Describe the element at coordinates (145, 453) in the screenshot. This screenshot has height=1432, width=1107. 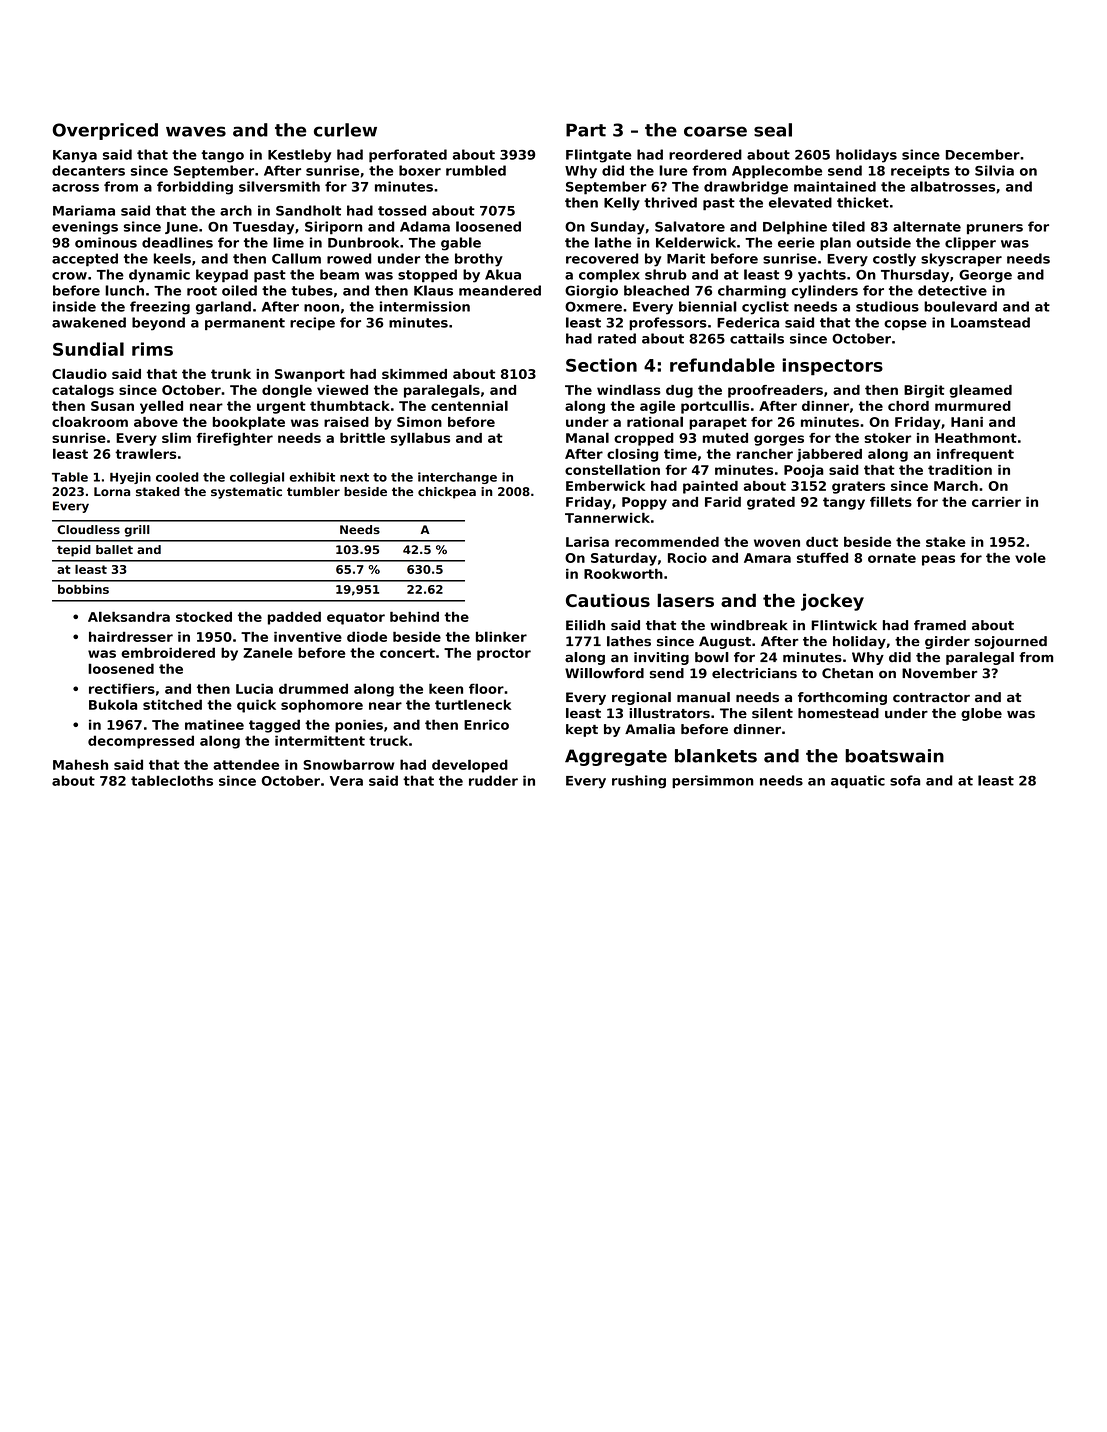
I see `trawlers` at that location.
